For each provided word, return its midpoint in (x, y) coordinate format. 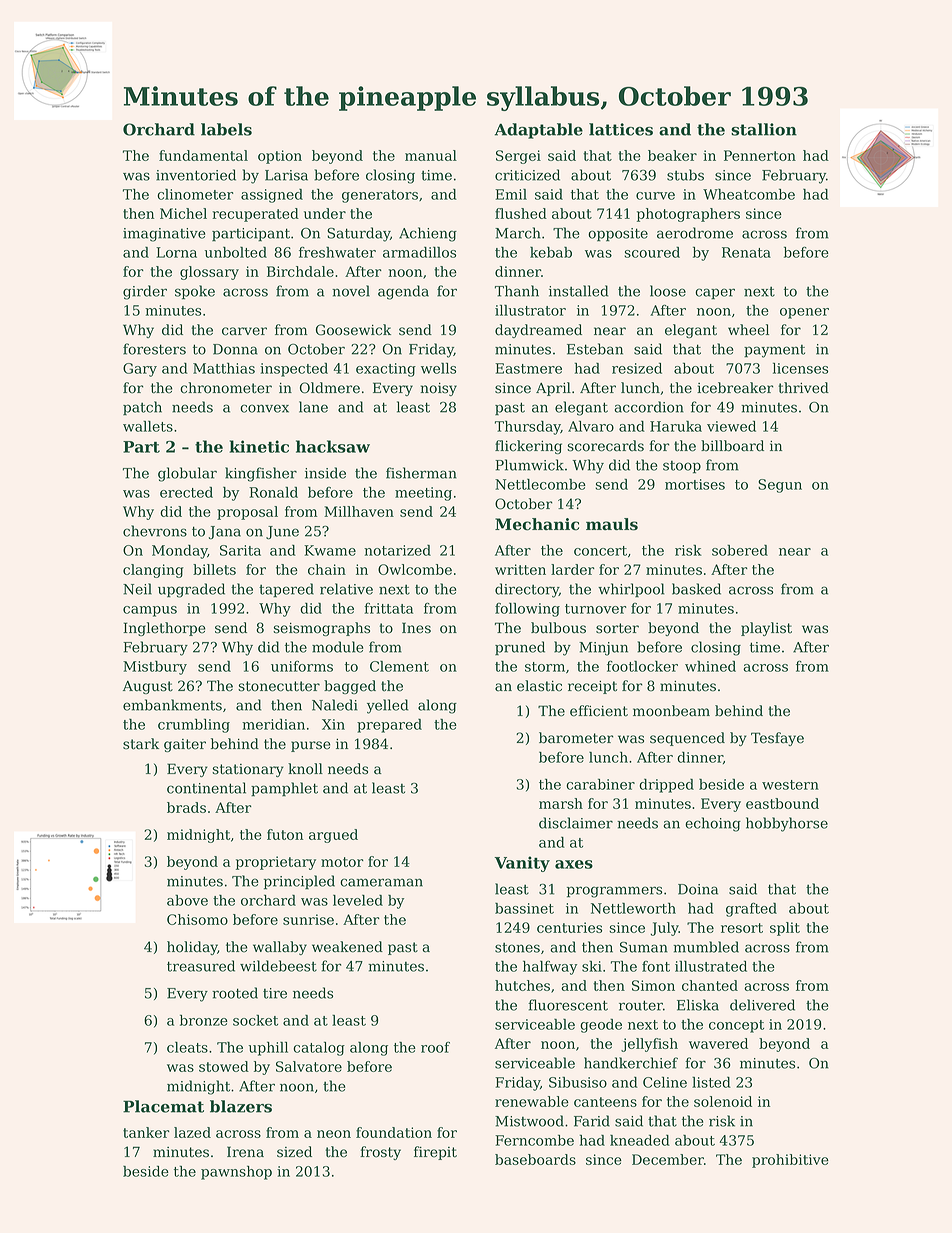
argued (333, 836)
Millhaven (359, 511)
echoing (713, 824)
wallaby (280, 948)
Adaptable (538, 131)
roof (435, 1047)
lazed (192, 1132)
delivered (762, 1005)
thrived (803, 388)
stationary (248, 770)
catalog (319, 1048)
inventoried (196, 175)
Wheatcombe (749, 194)
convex (264, 408)
